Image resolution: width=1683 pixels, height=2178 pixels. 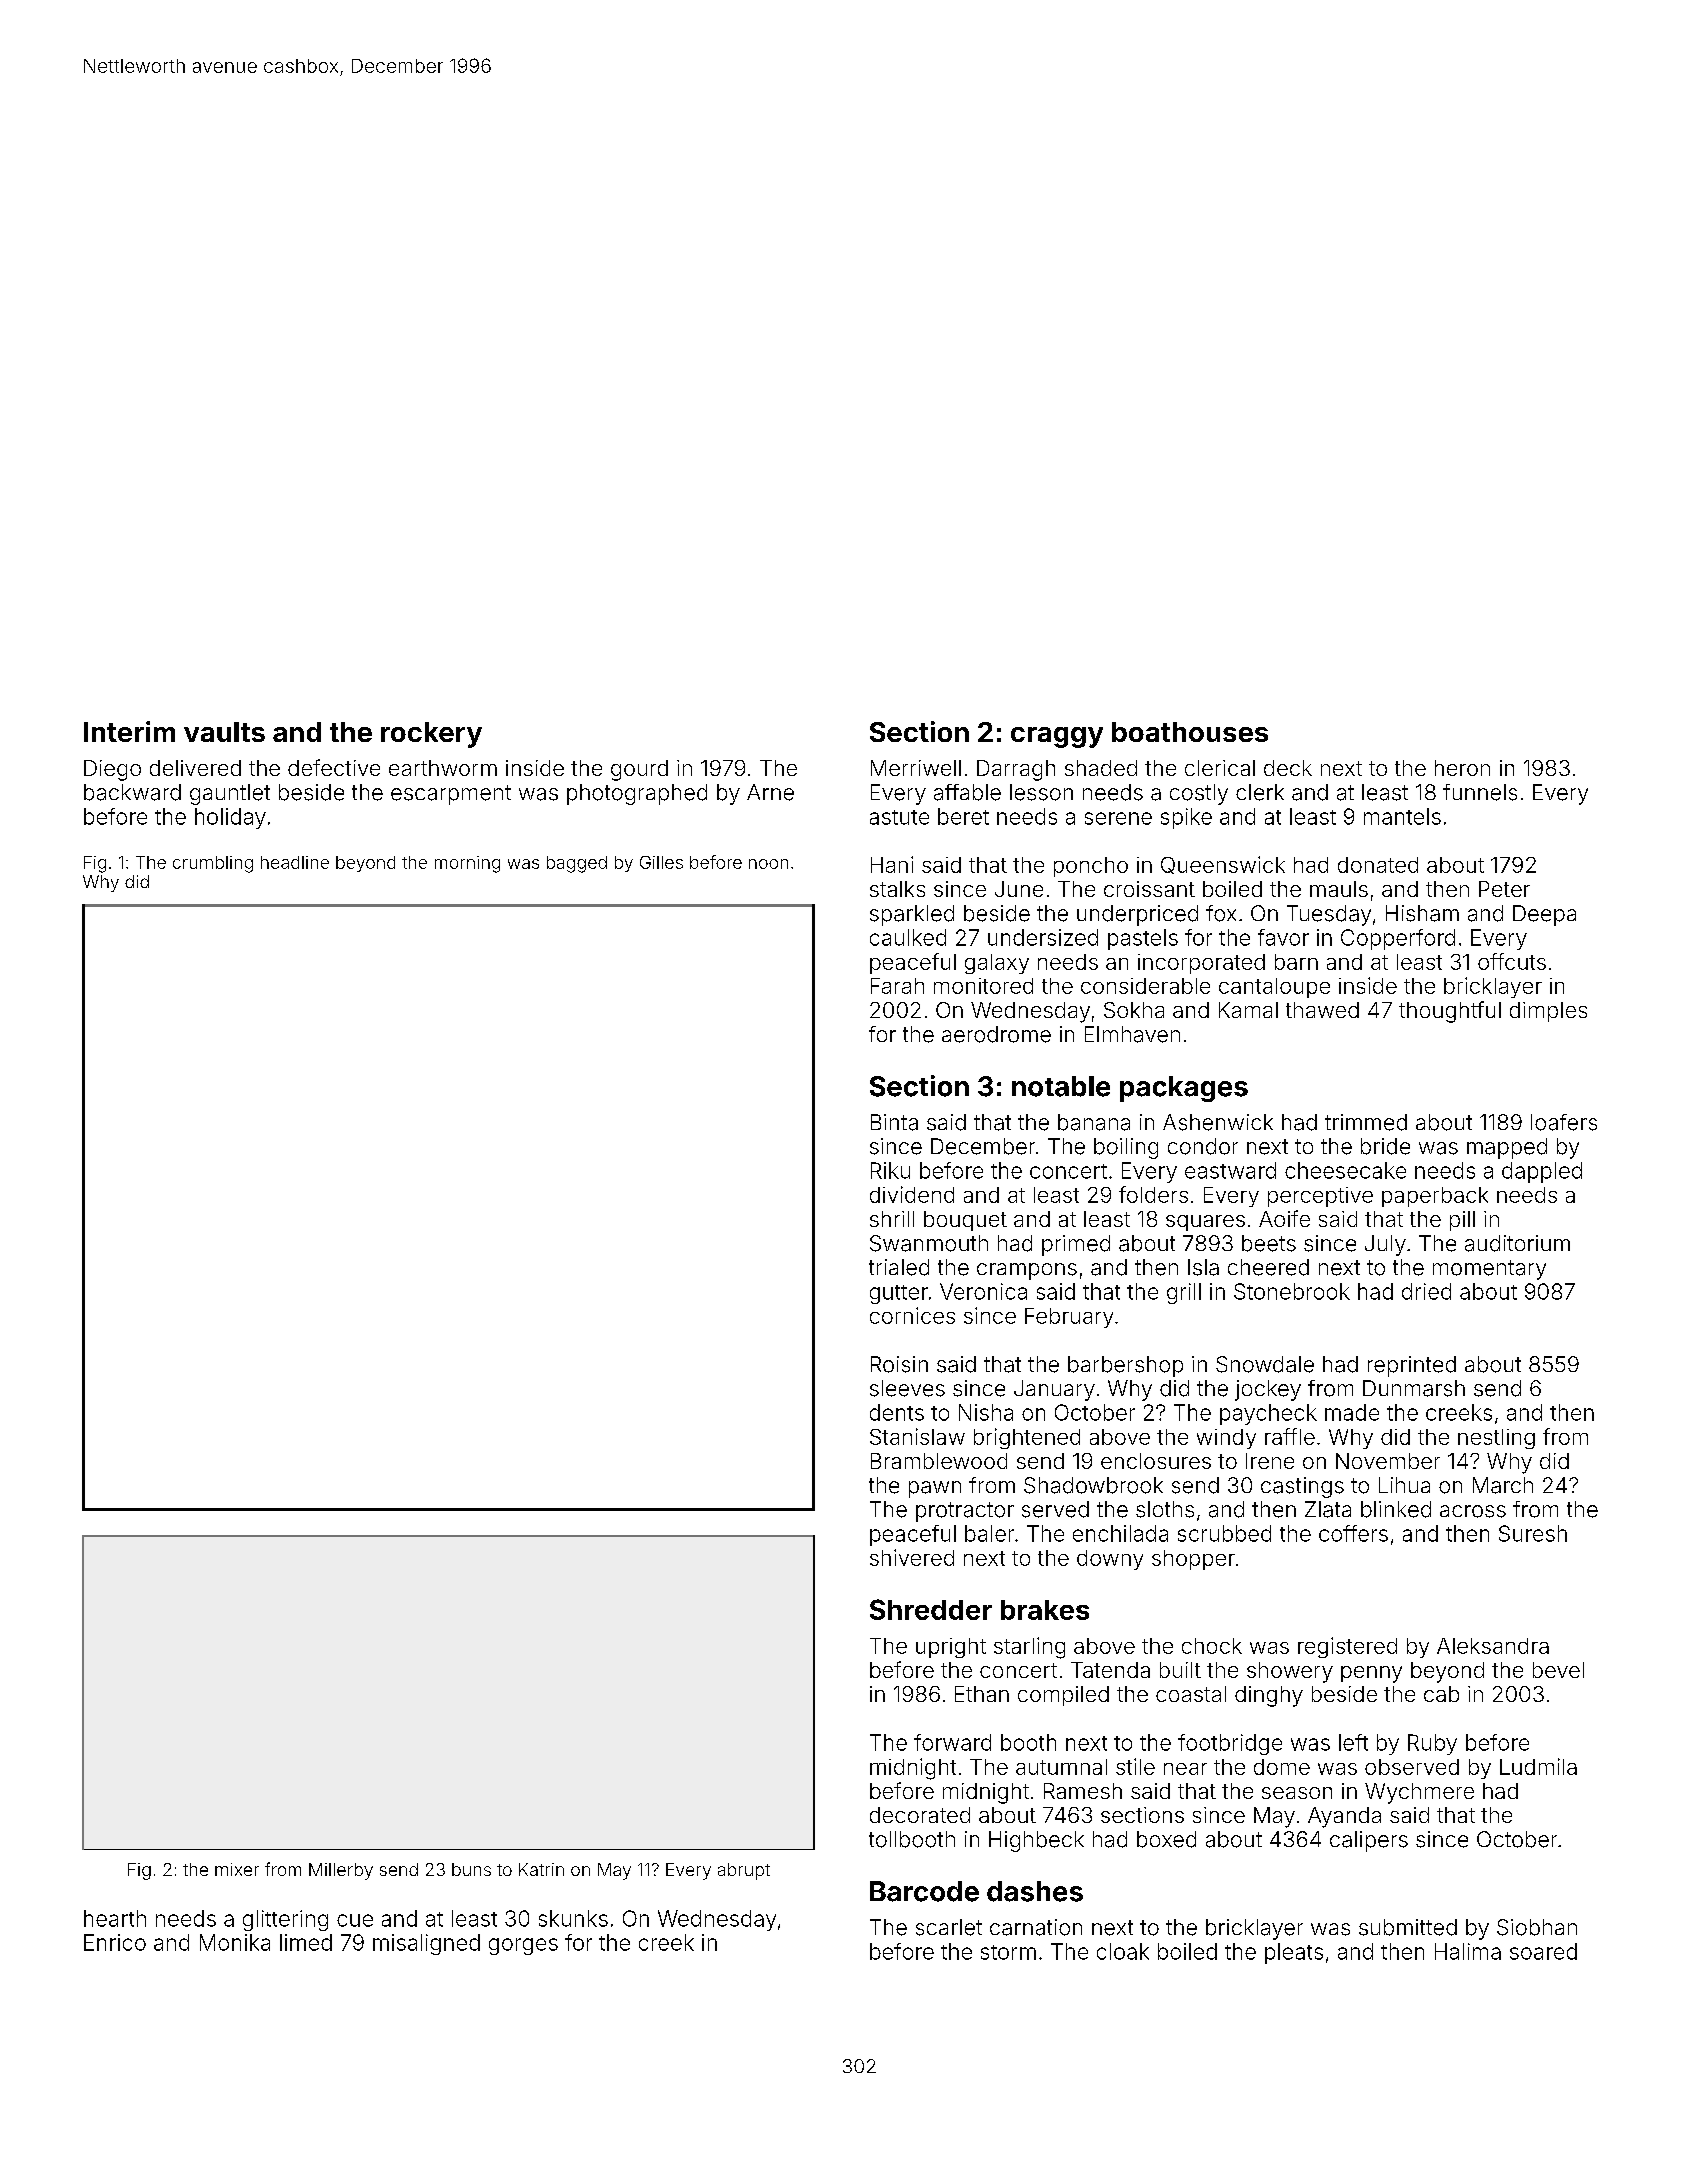 I want to click on Suresh, so click(x=1533, y=1533).
